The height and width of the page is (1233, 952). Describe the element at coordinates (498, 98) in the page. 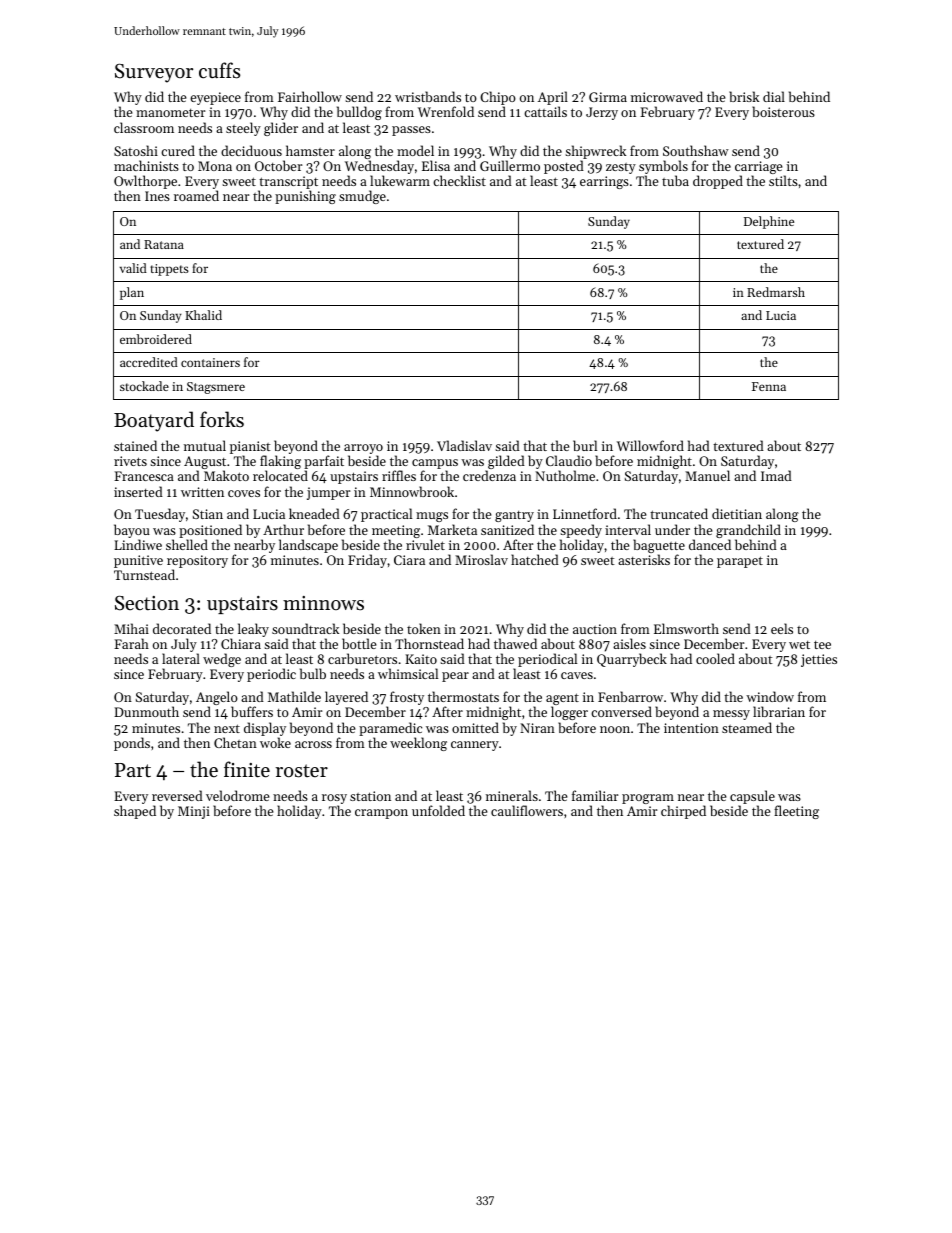

I see `Chipo` at that location.
